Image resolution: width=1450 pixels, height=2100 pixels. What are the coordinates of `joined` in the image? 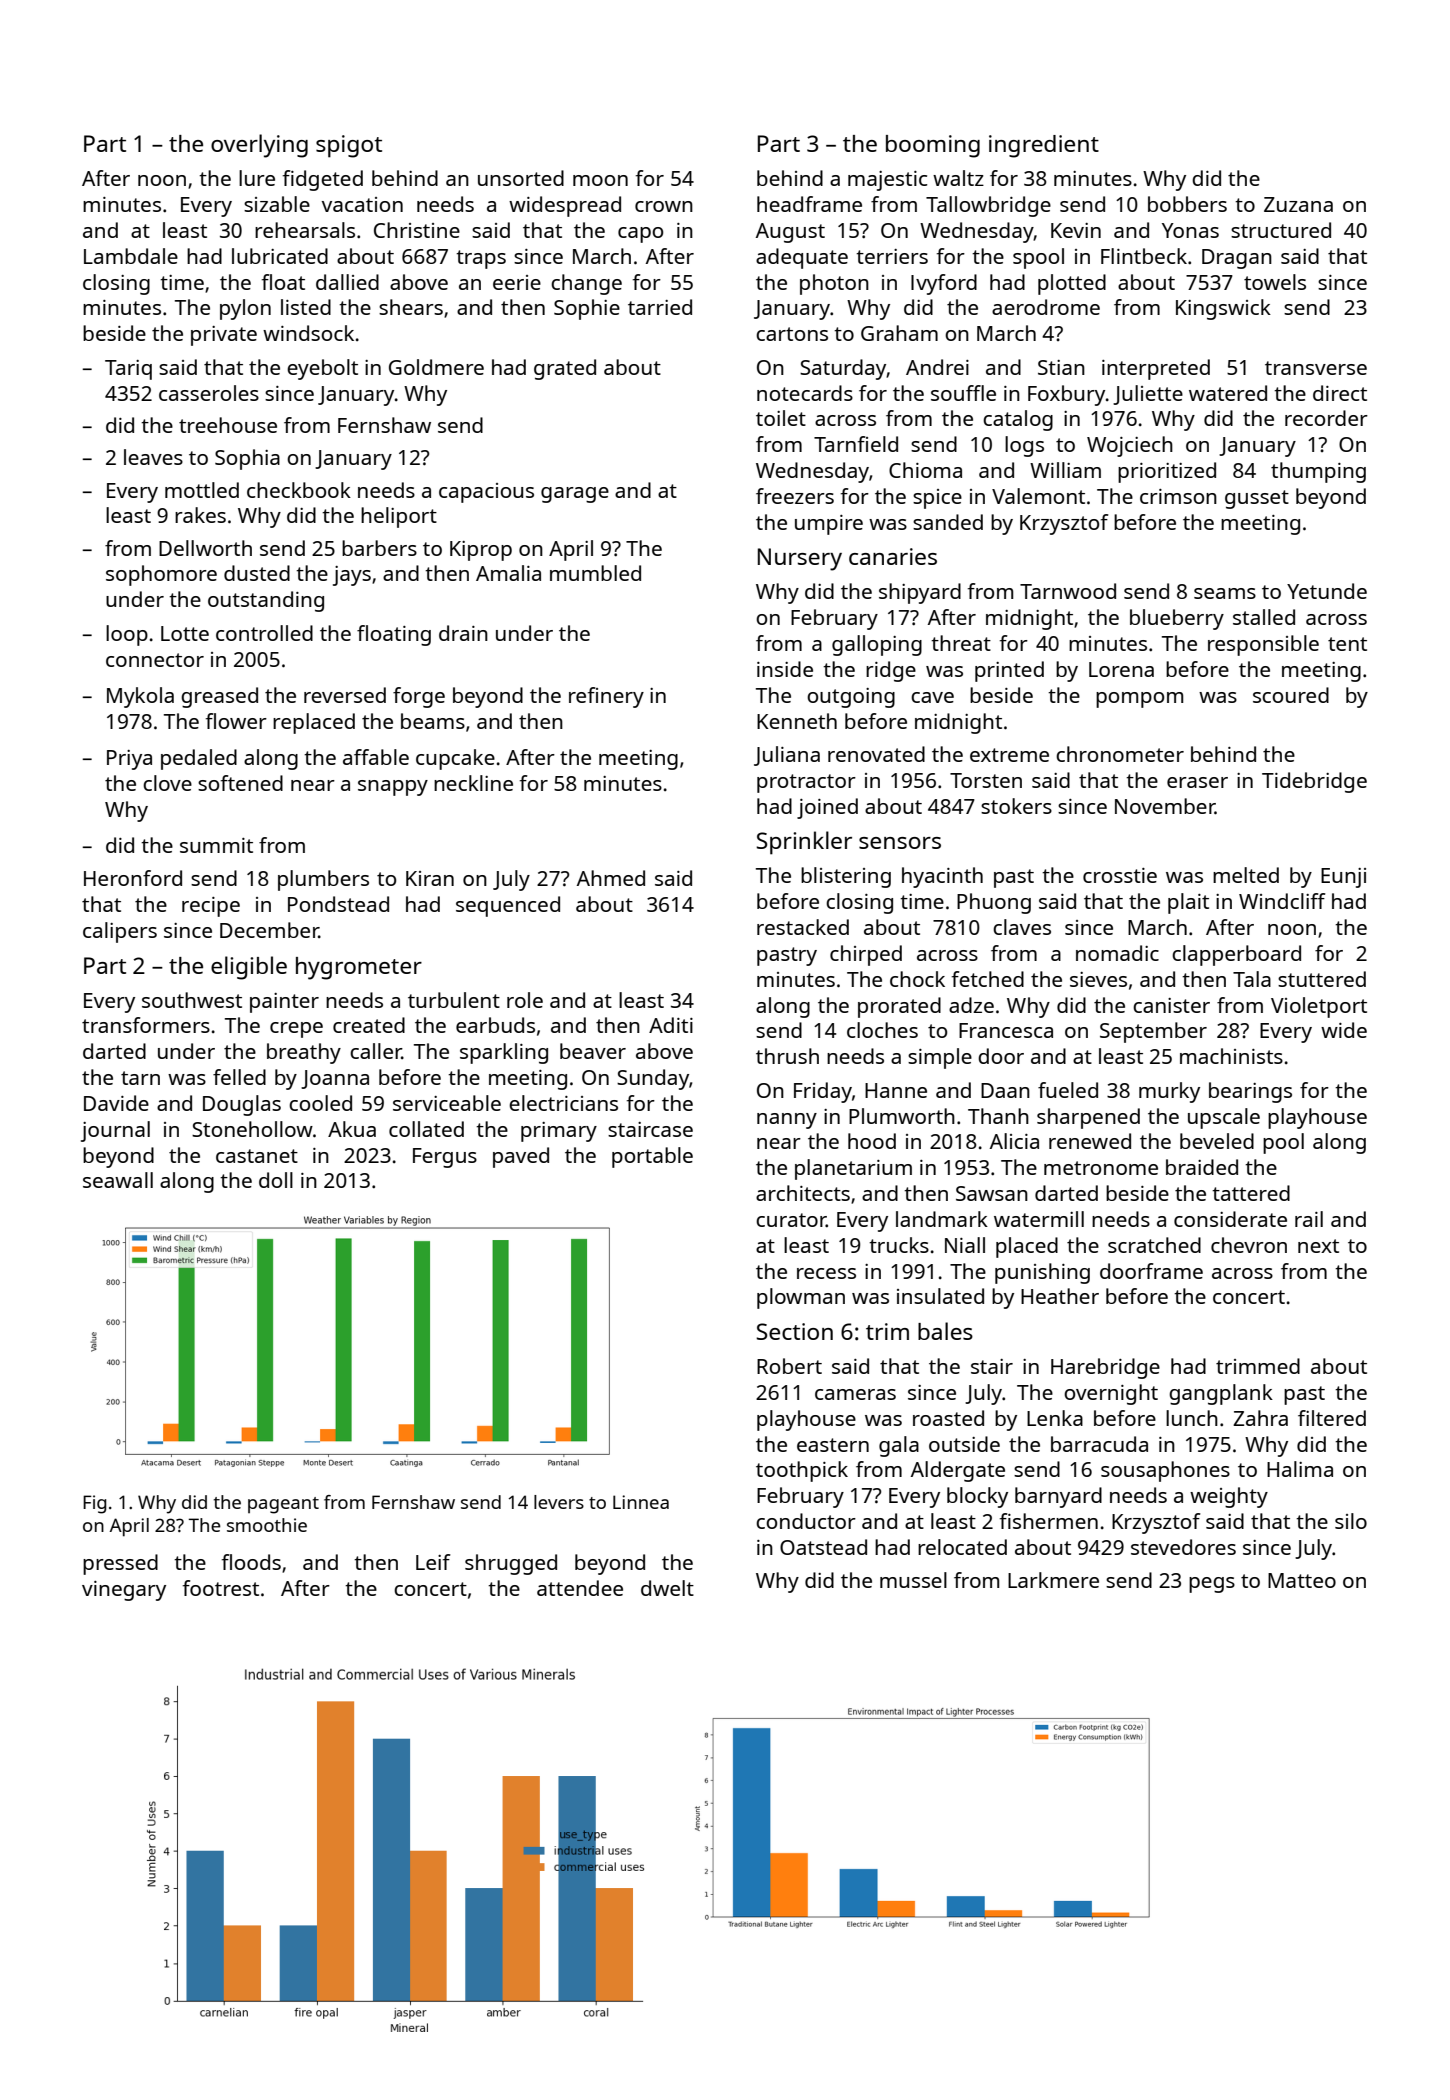 It's located at (827, 808).
